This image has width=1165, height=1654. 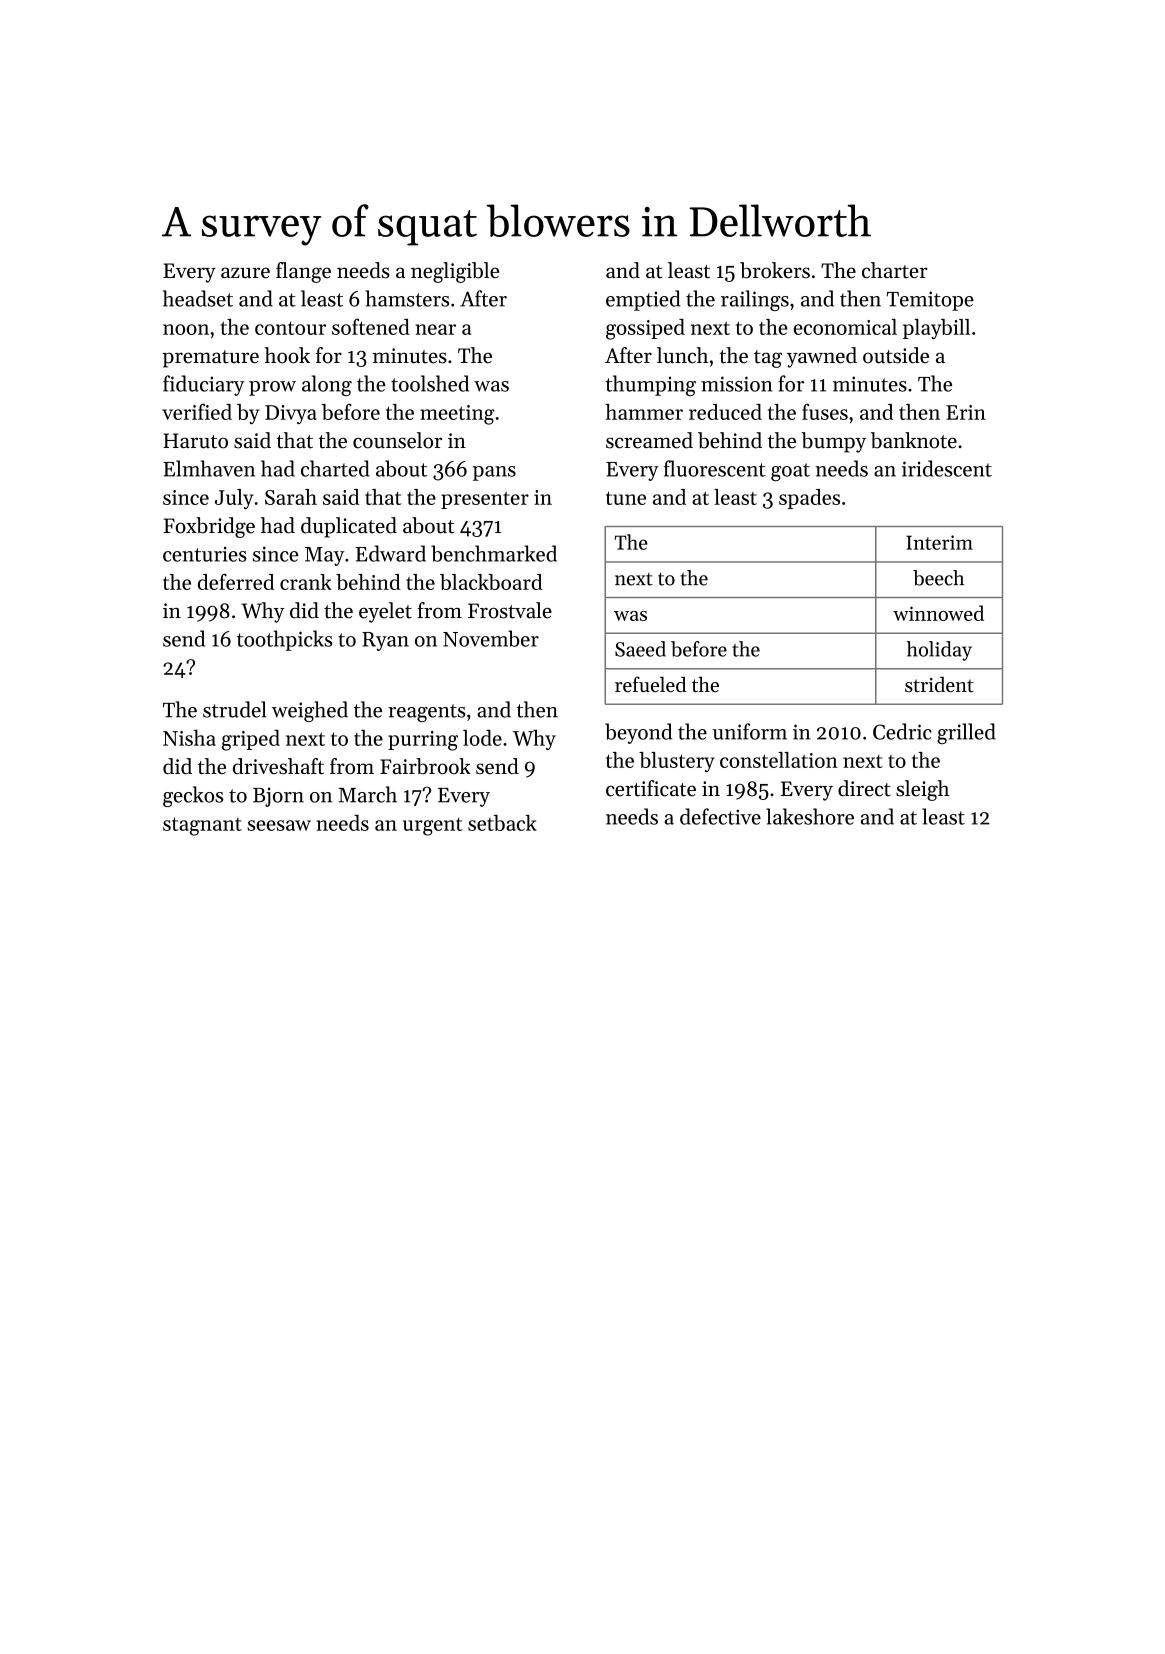 What do you see at coordinates (455, 272) in the image?
I see `negligible` at bounding box center [455, 272].
